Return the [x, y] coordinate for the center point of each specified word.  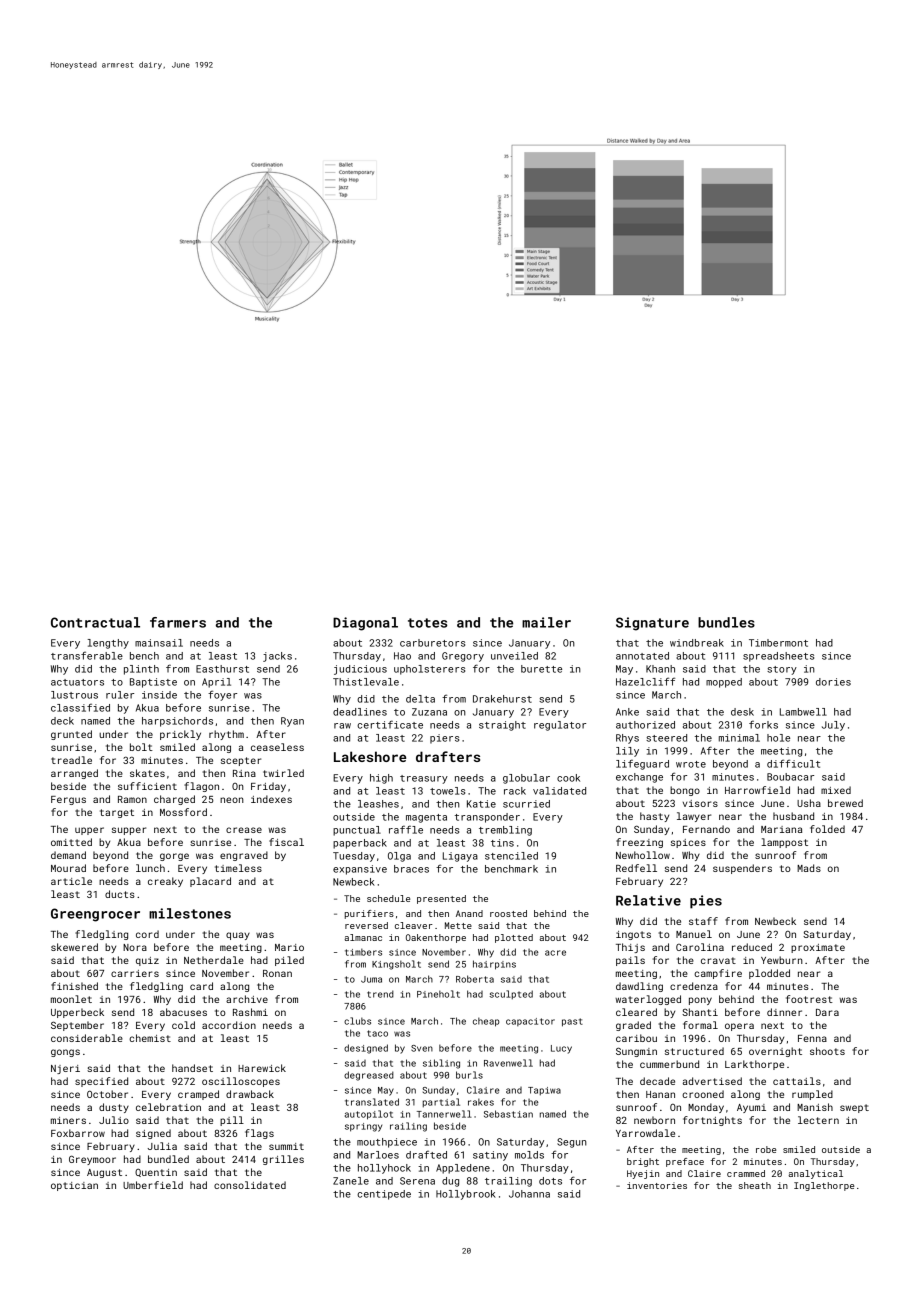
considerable [87, 1038]
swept [854, 1108]
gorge [174, 857]
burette [541, 669]
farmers [178, 622]
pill [232, 1121]
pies [706, 902]
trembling [505, 831]
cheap [486, 1022]
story [782, 670]
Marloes [378, 1155]
